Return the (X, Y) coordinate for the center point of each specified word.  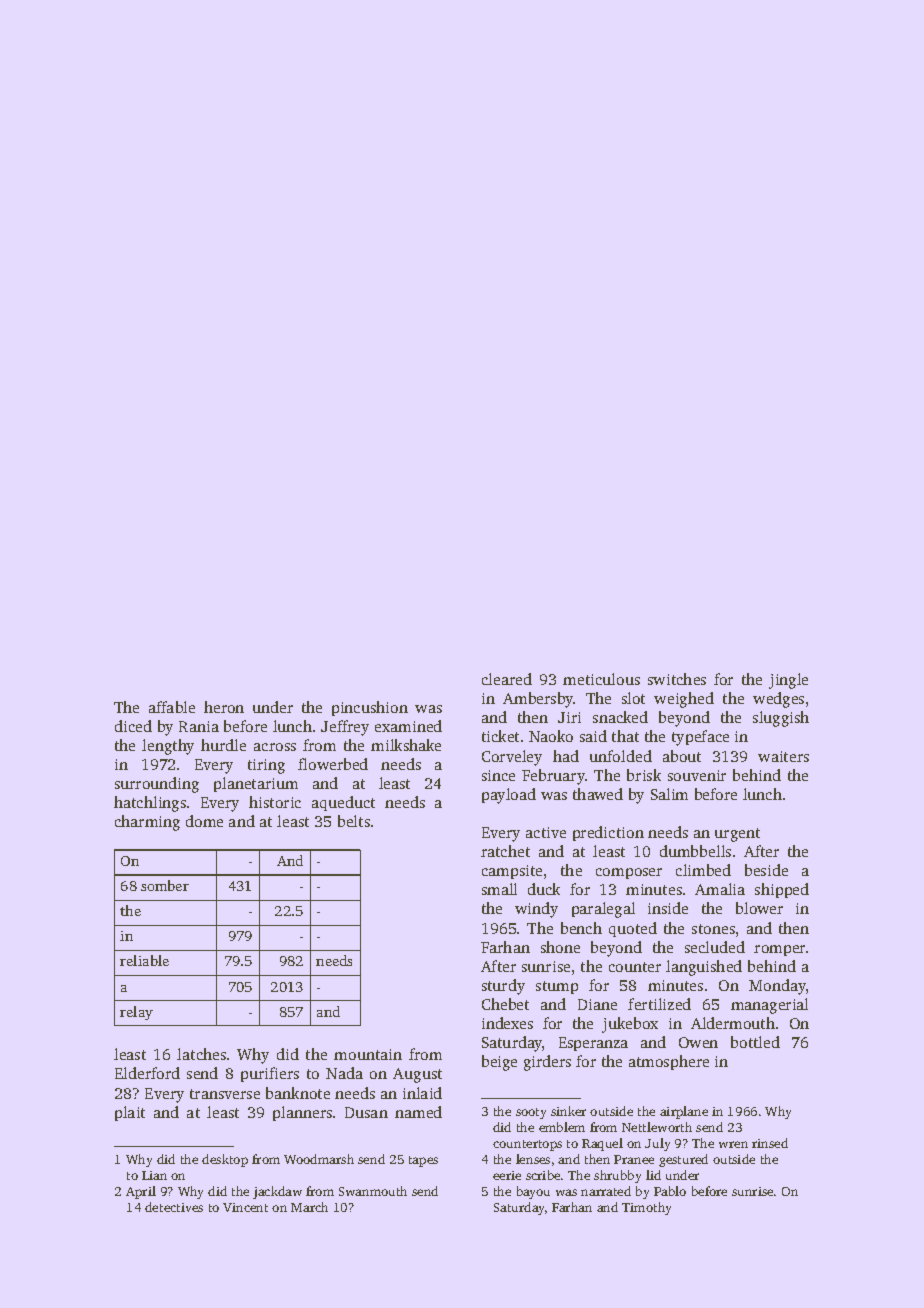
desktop (225, 1160)
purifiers (270, 1074)
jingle (788, 681)
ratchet (505, 851)
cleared (507, 679)
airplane (684, 1112)
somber (165, 885)
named (418, 1112)
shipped (782, 890)
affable (172, 707)
